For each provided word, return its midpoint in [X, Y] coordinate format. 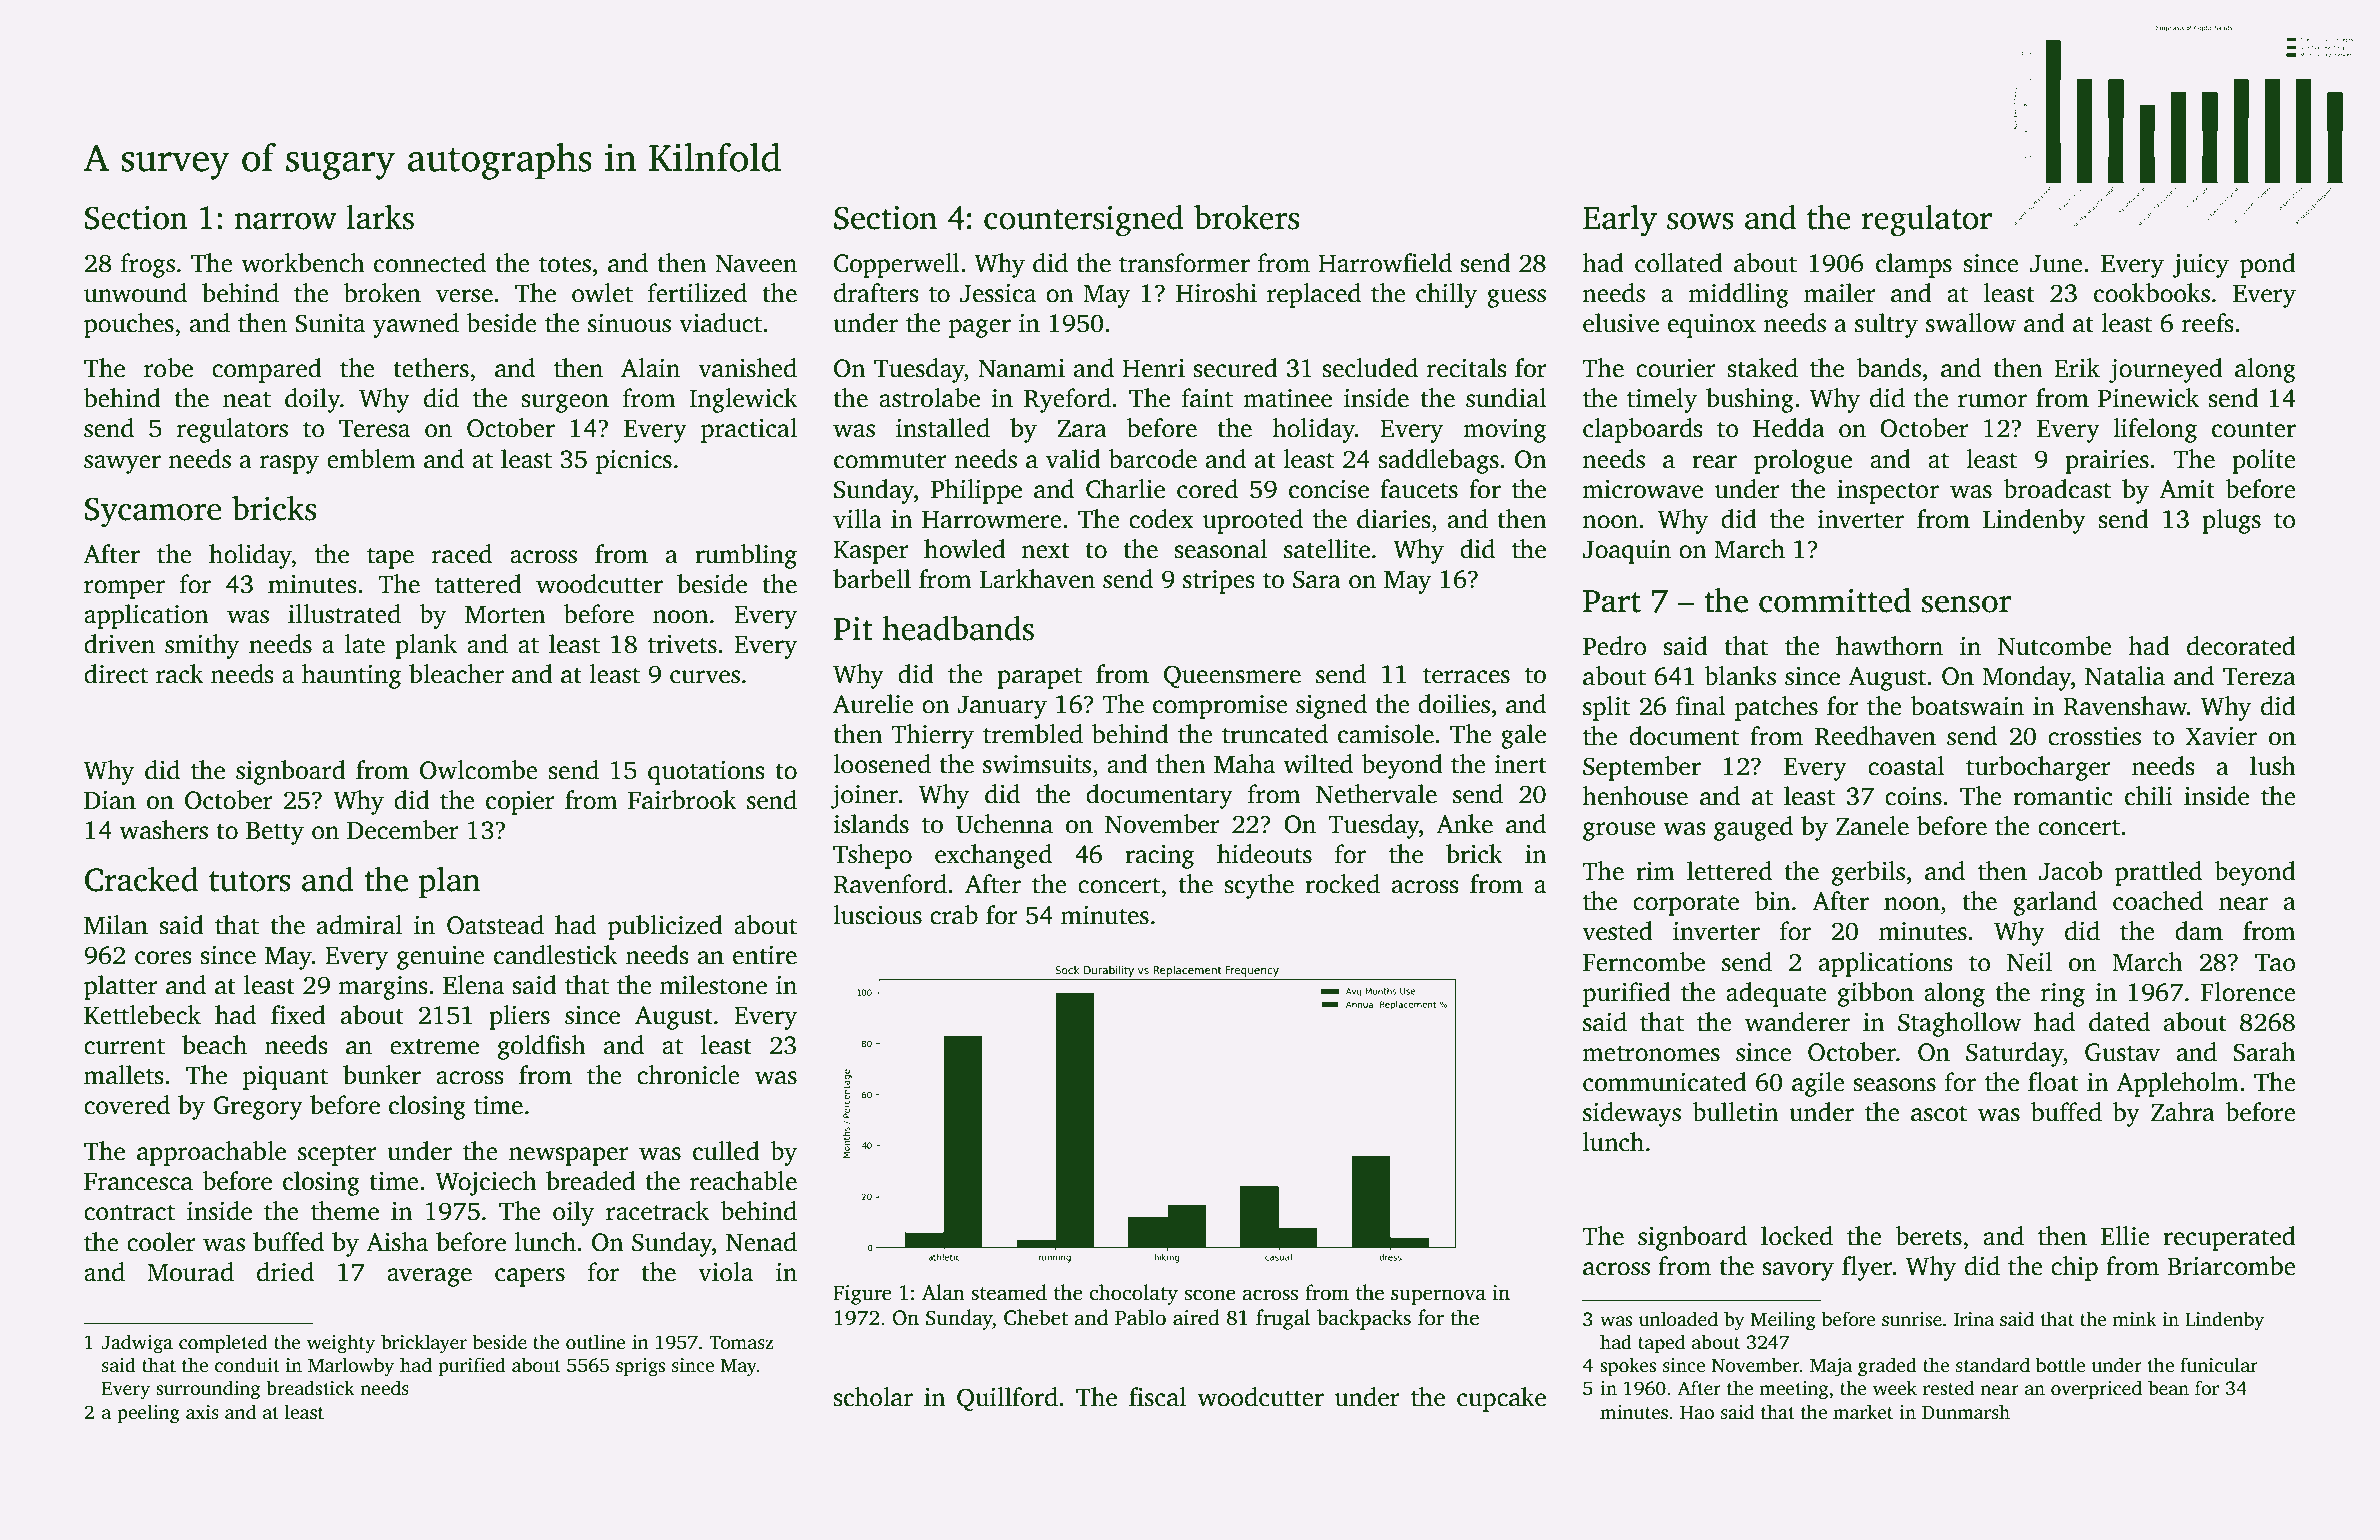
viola [725, 1272]
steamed [1009, 1292]
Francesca [138, 1182]
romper [124, 589]
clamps [1914, 265]
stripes [1219, 582]
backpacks [1364, 1319]
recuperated [2229, 1238]
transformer [1184, 263]
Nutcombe [2055, 646]
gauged [1753, 828]
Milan [116, 925]
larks [380, 217]
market [1863, 1412]
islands [871, 824]
